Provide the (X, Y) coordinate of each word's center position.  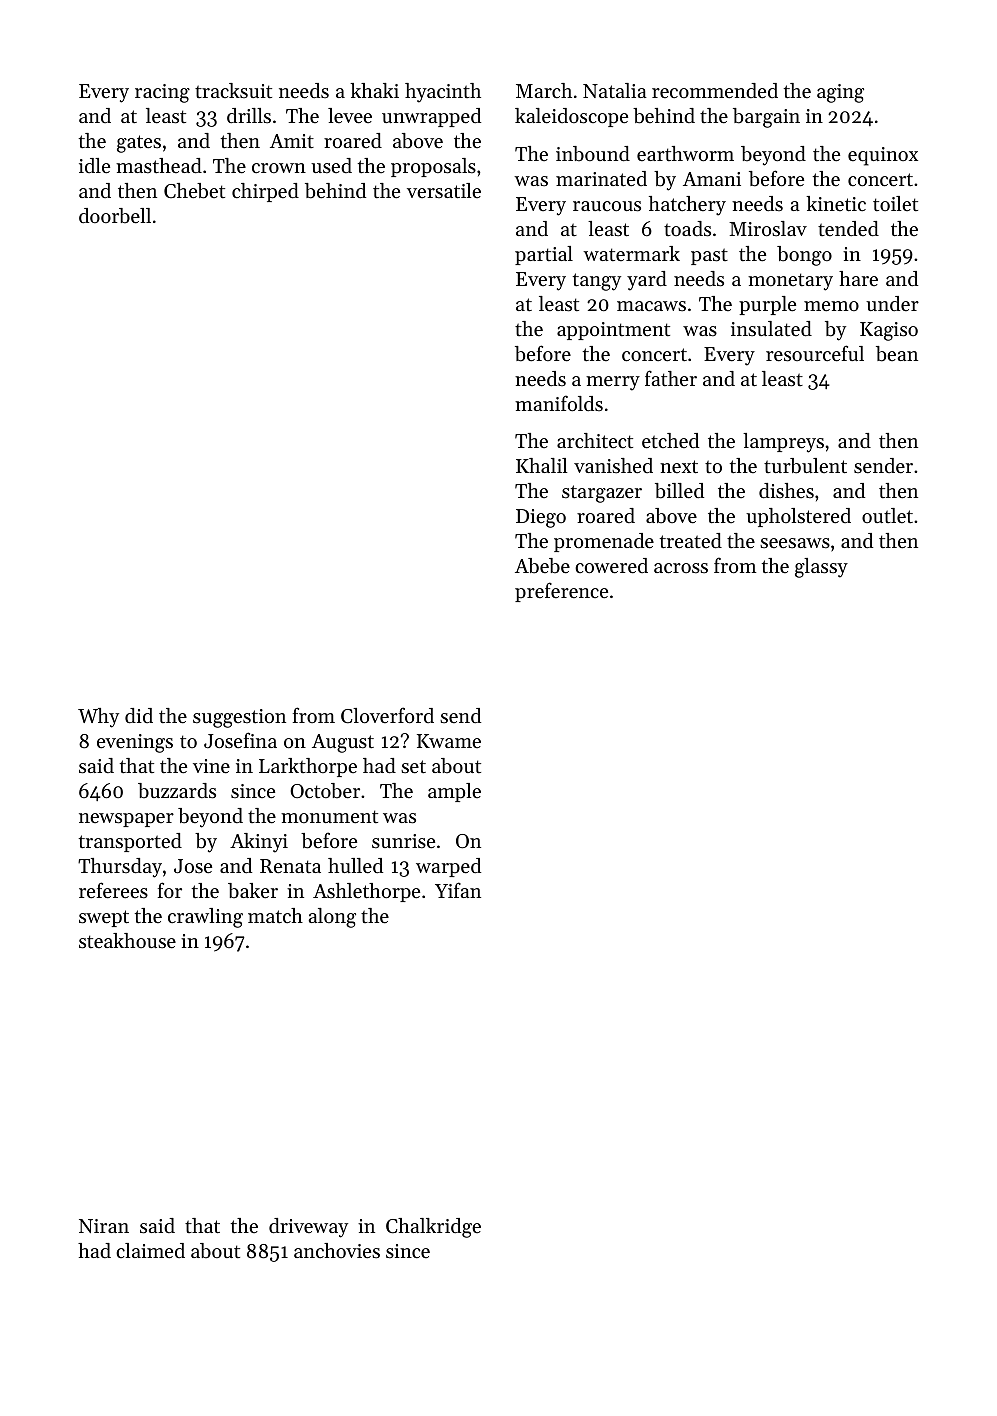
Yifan (458, 890)
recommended (715, 91)
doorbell (115, 216)
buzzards (177, 791)
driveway (308, 1228)
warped (448, 867)
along (332, 918)
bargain (766, 118)
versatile (444, 191)
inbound (593, 154)
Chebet (194, 191)
